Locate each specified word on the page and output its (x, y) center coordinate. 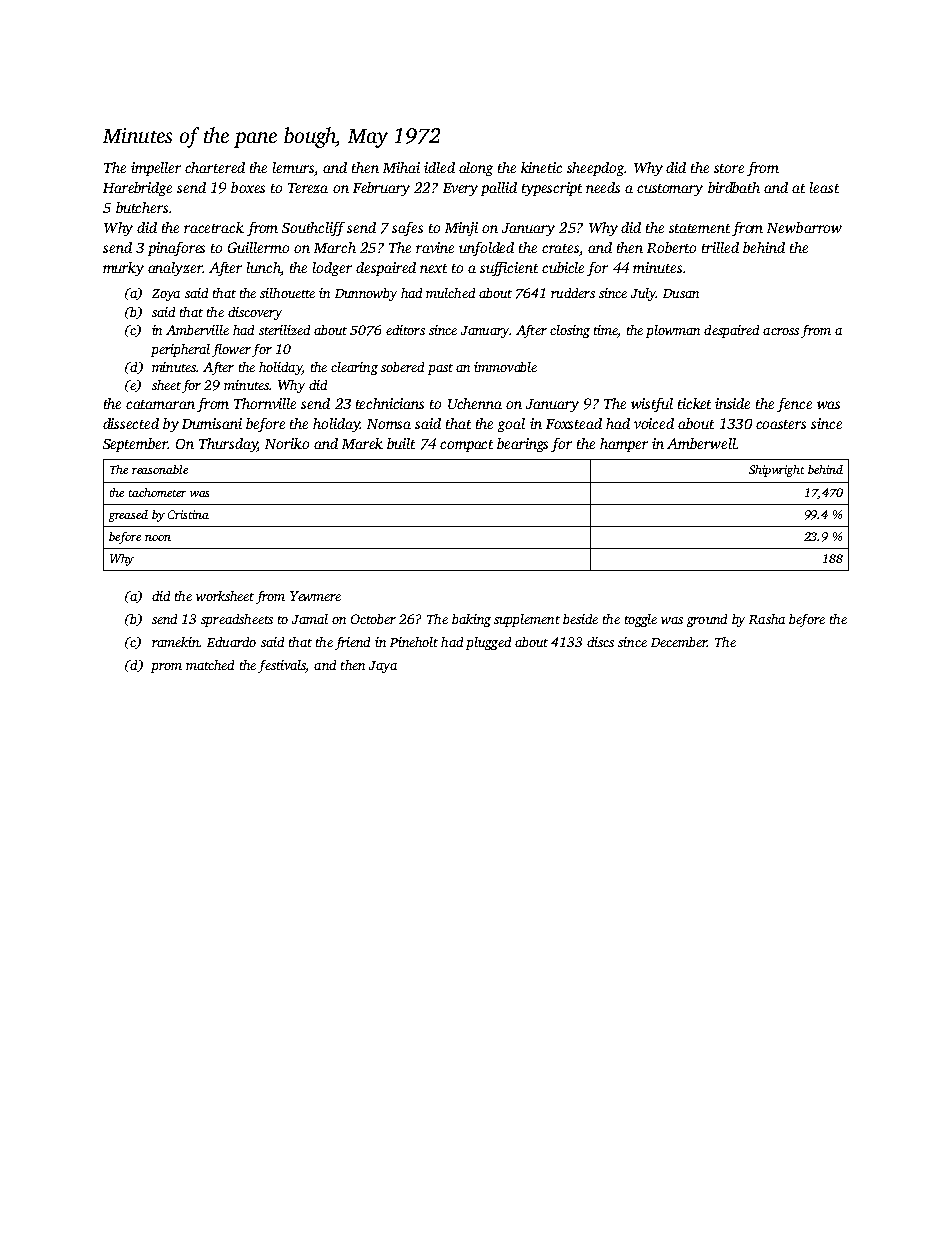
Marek (362, 443)
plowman (673, 331)
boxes (248, 187)
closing (570, 331)
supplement (527, 620)
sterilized (284, 330)
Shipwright (776, 471)
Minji (461, 229)
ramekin (175, 642)
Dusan (681, 293)
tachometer (157, 492)
